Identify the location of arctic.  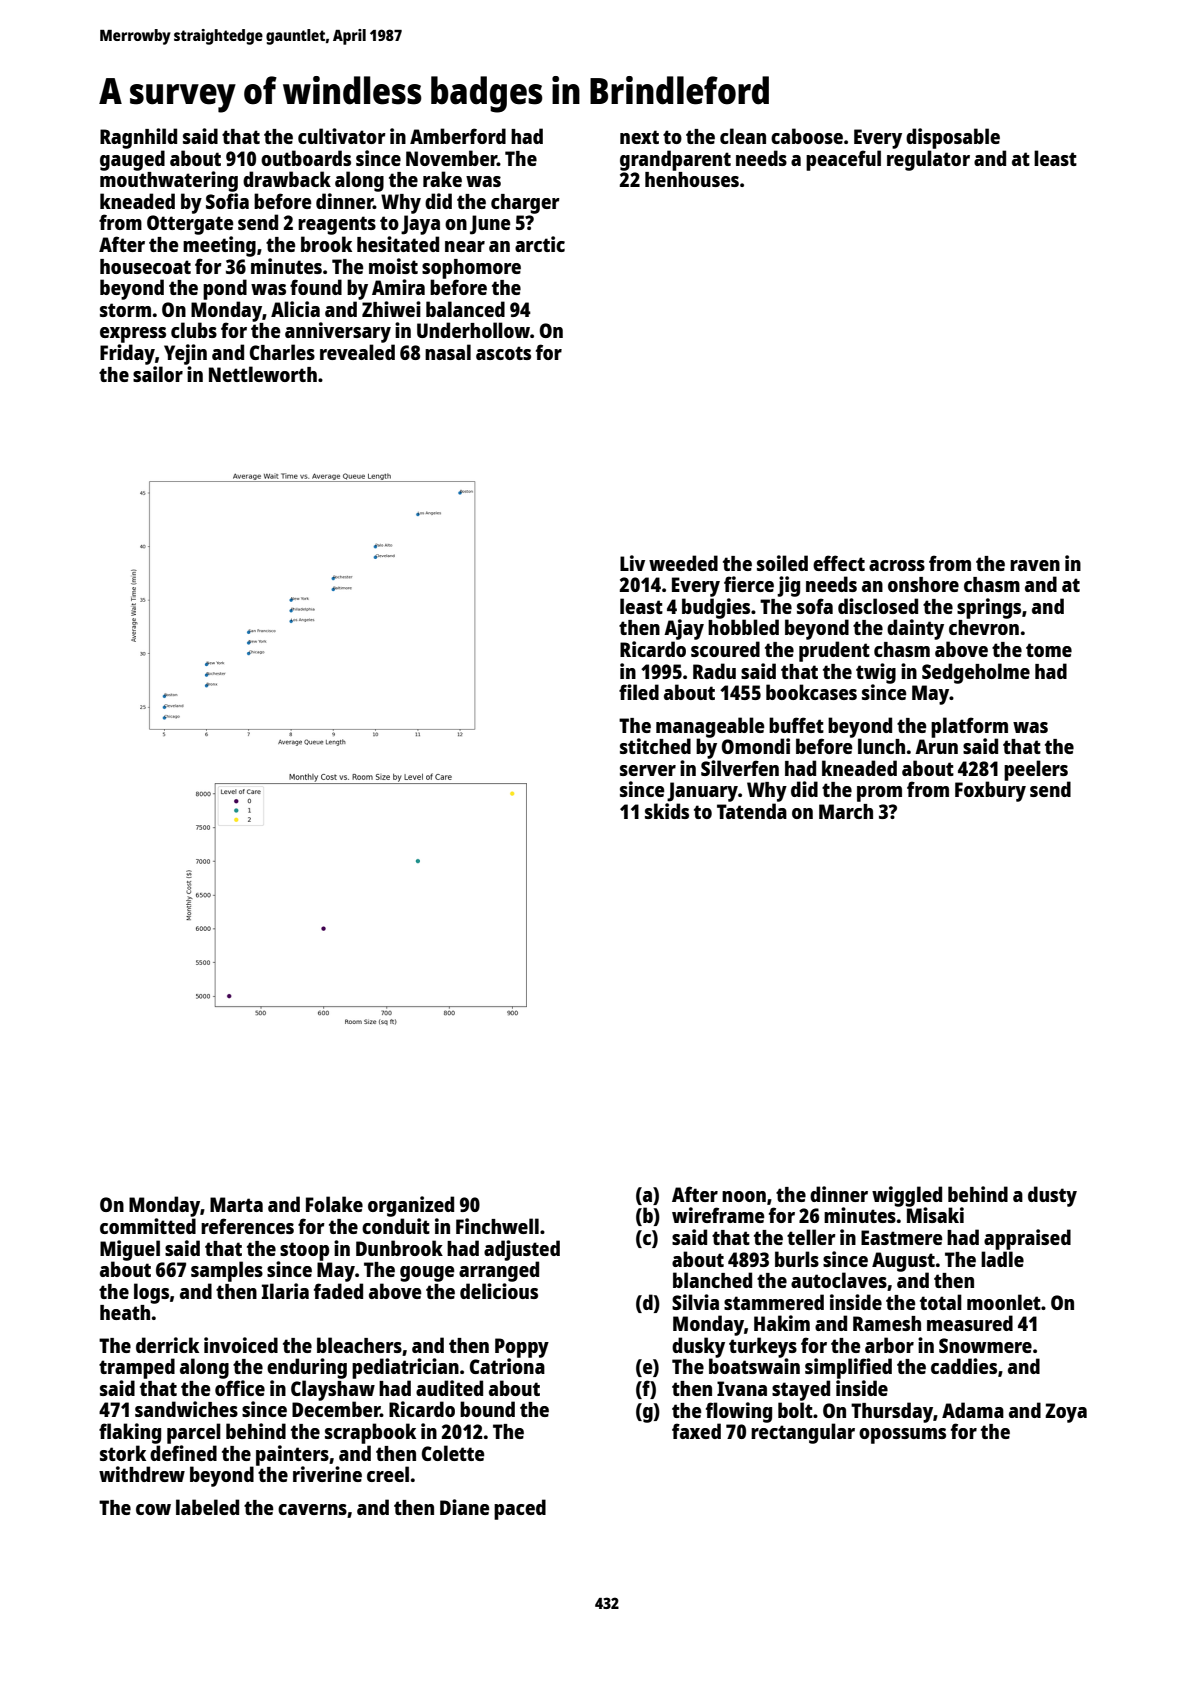
(540, 244).
